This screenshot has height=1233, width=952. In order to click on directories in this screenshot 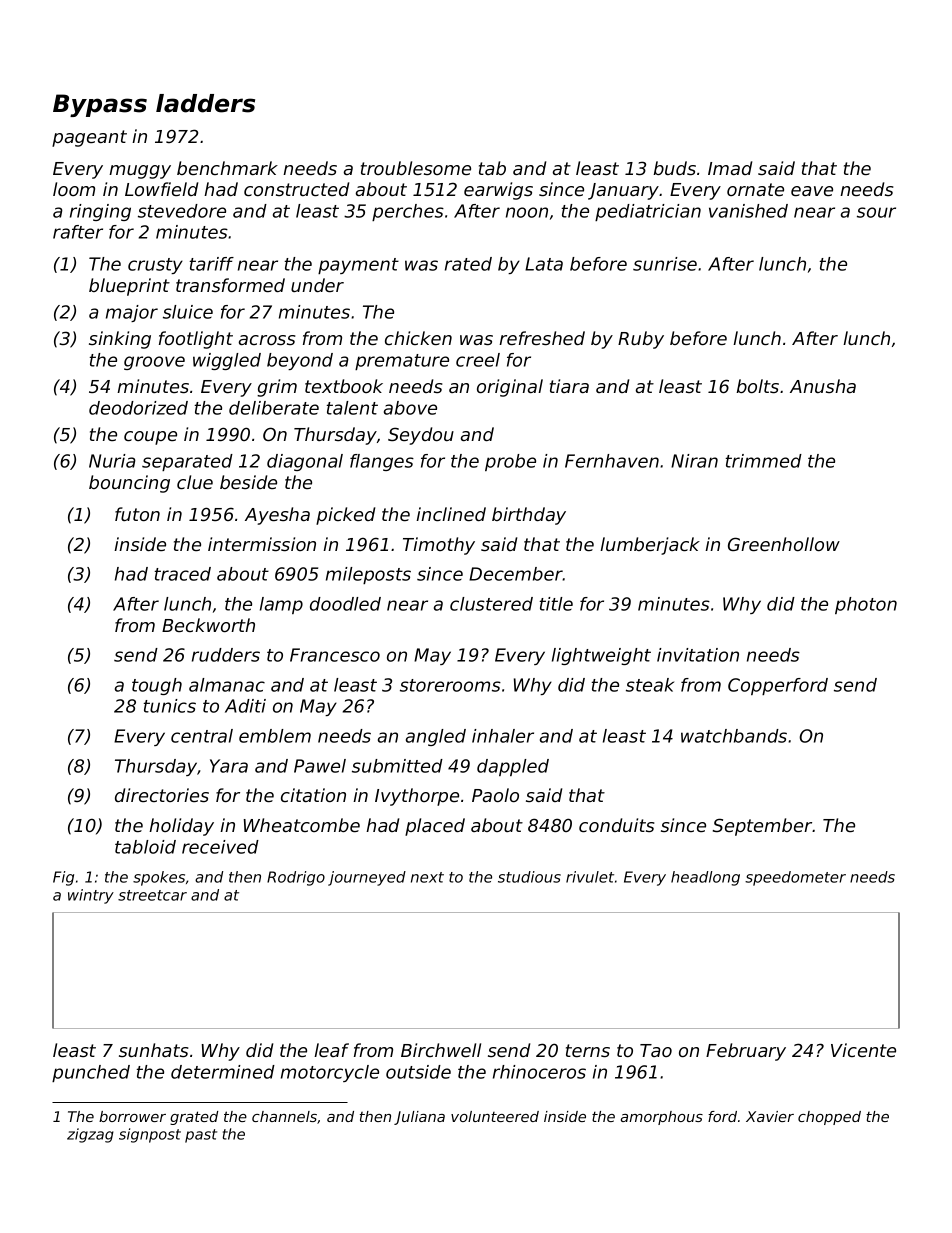, I will do `click(162, 795)`.
